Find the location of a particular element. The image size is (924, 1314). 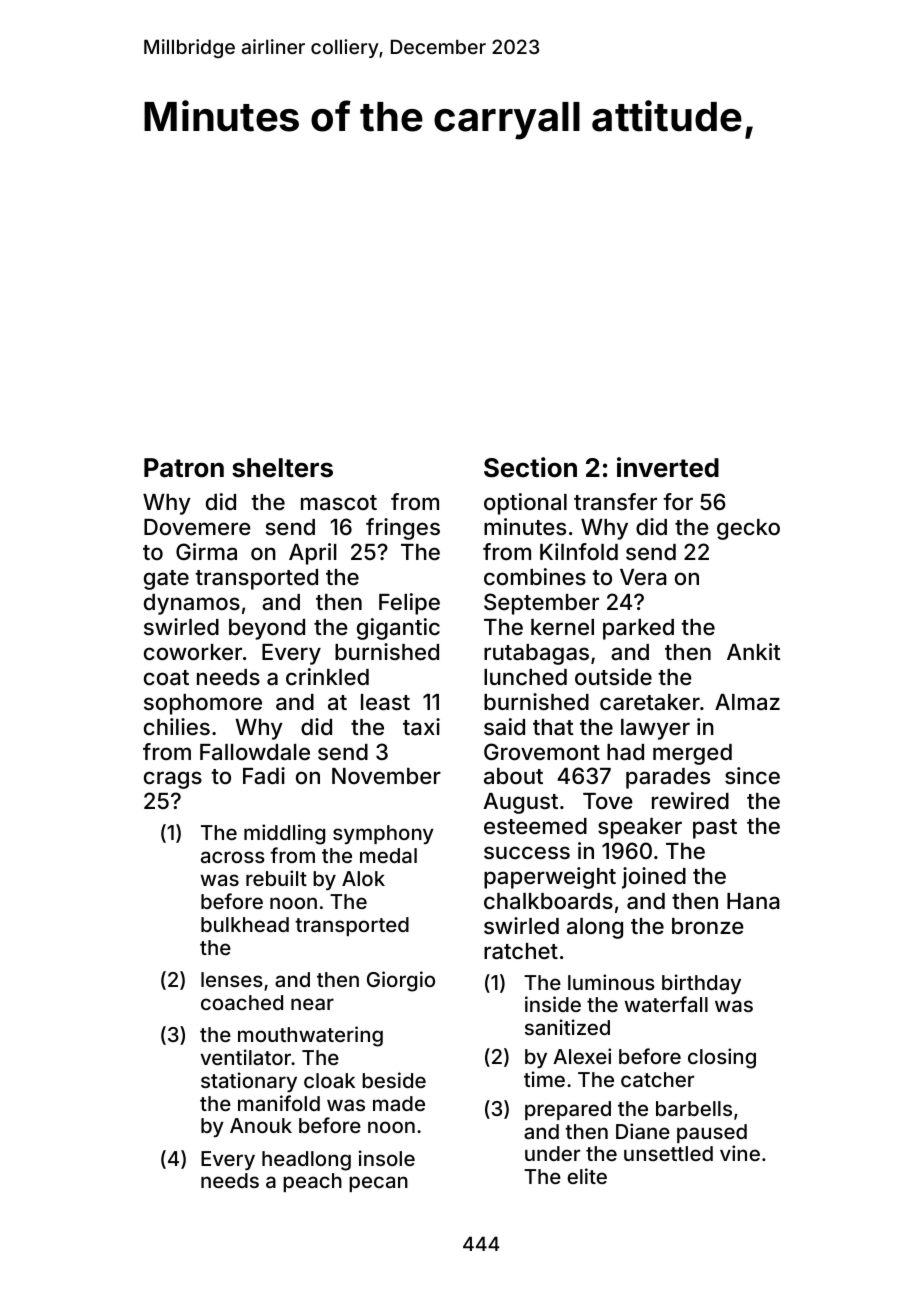

across is located at coordinates (233, 857).
